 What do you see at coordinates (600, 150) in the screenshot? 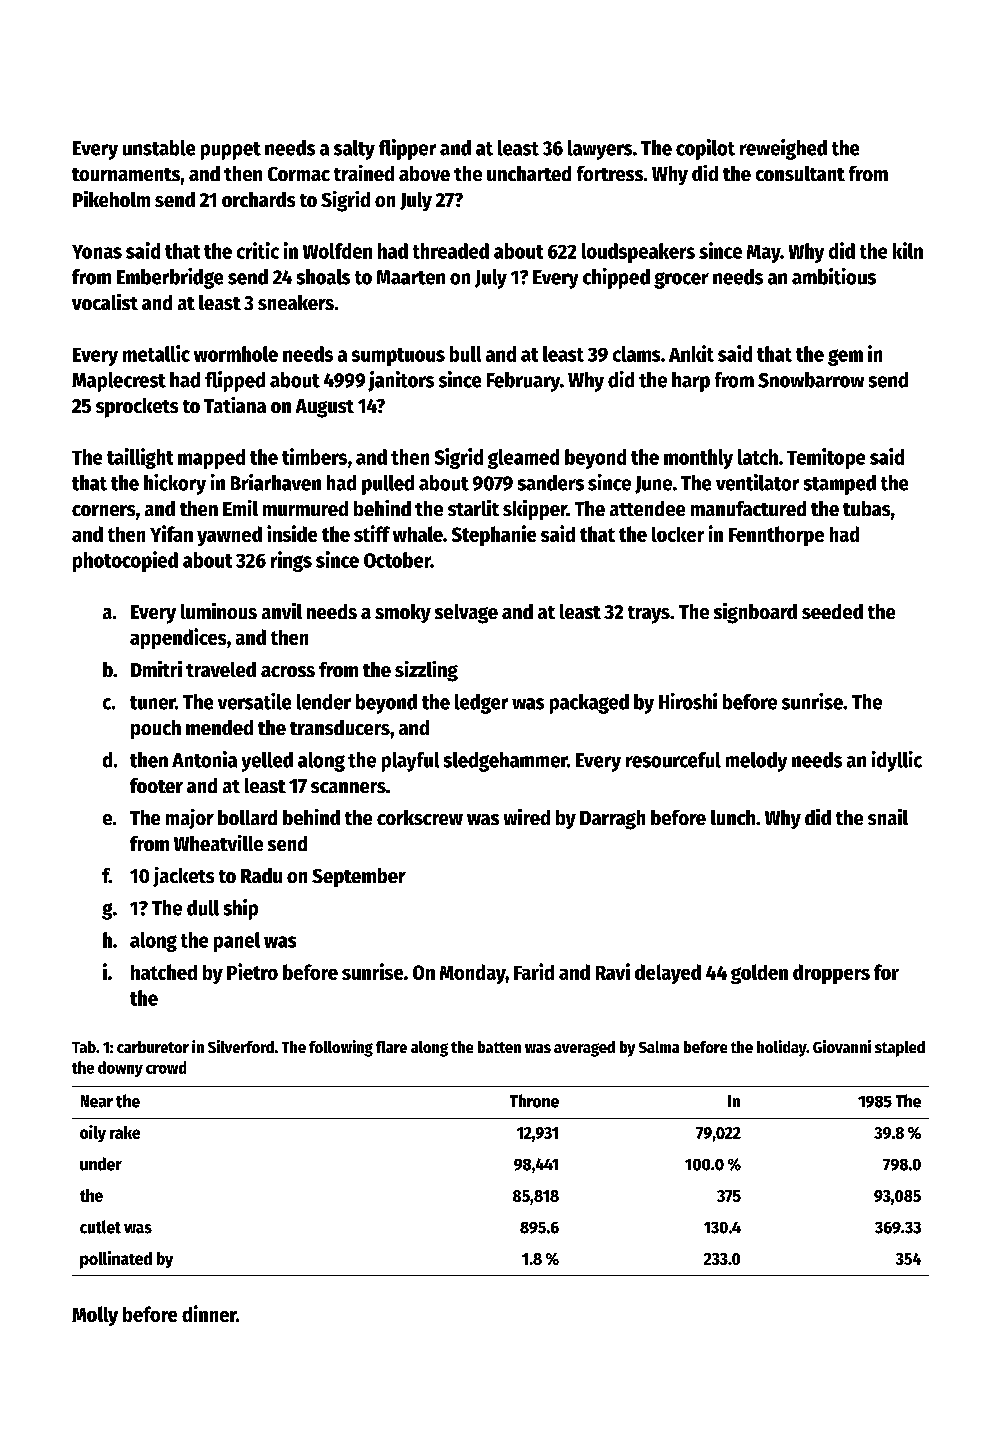
I see `lawyers` at bounding box center [600, 150].
